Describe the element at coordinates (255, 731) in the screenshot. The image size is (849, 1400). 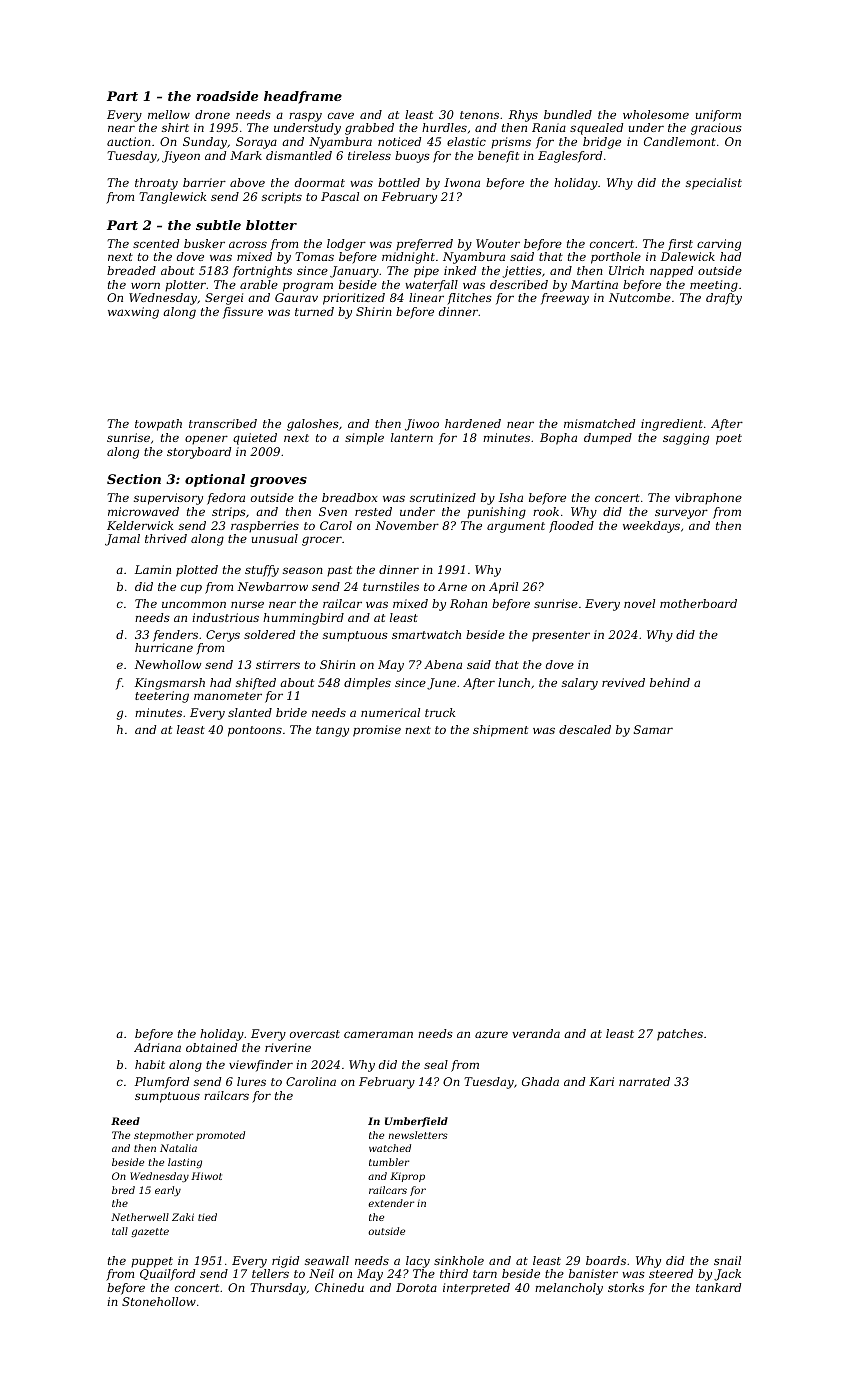
I see `pontoons` at that location.
